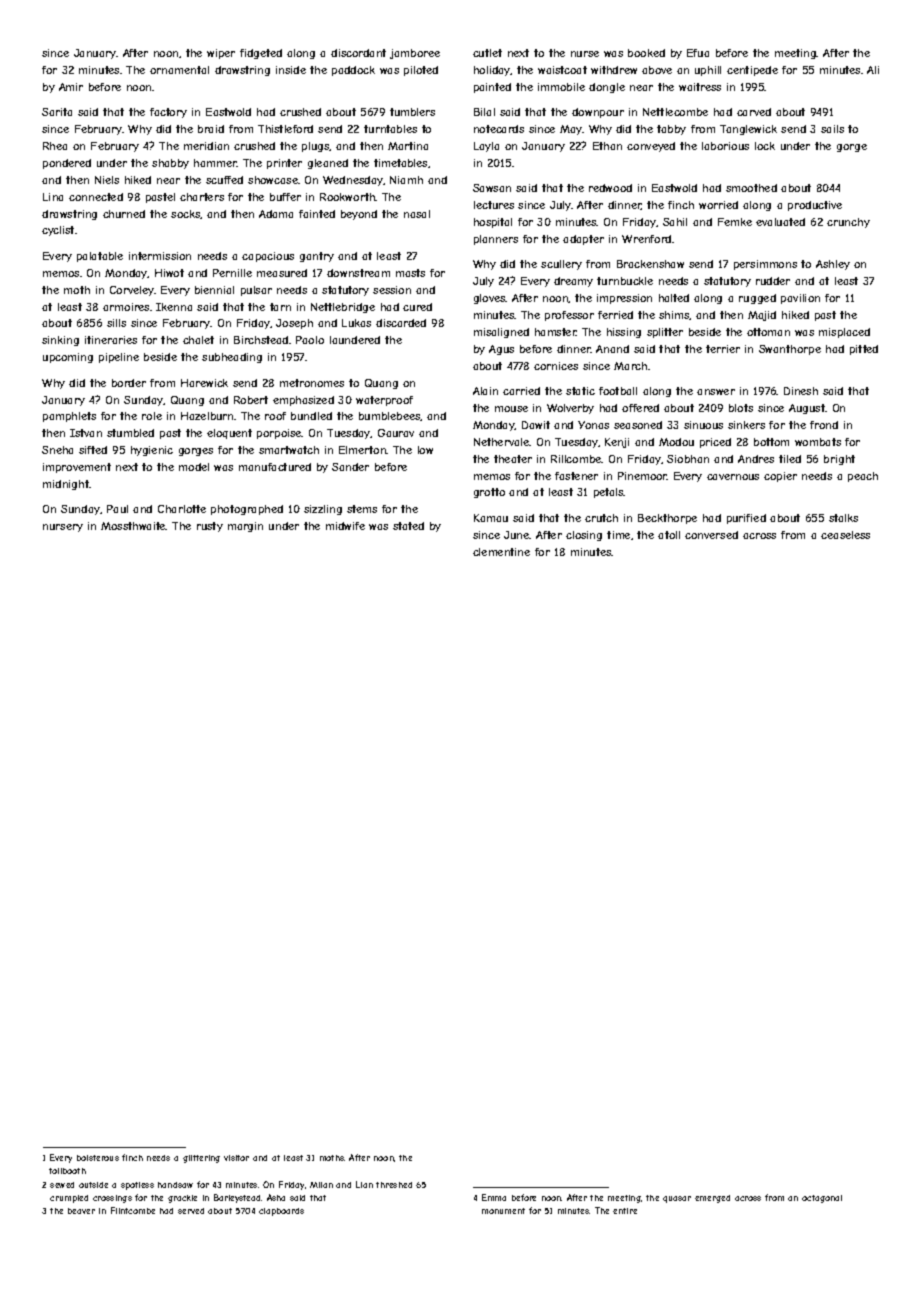 This document has height=1308, width=924. What do you see at coordinates (71, 87) in the document?
I see `Amir` at bounding box center [71, 87].
